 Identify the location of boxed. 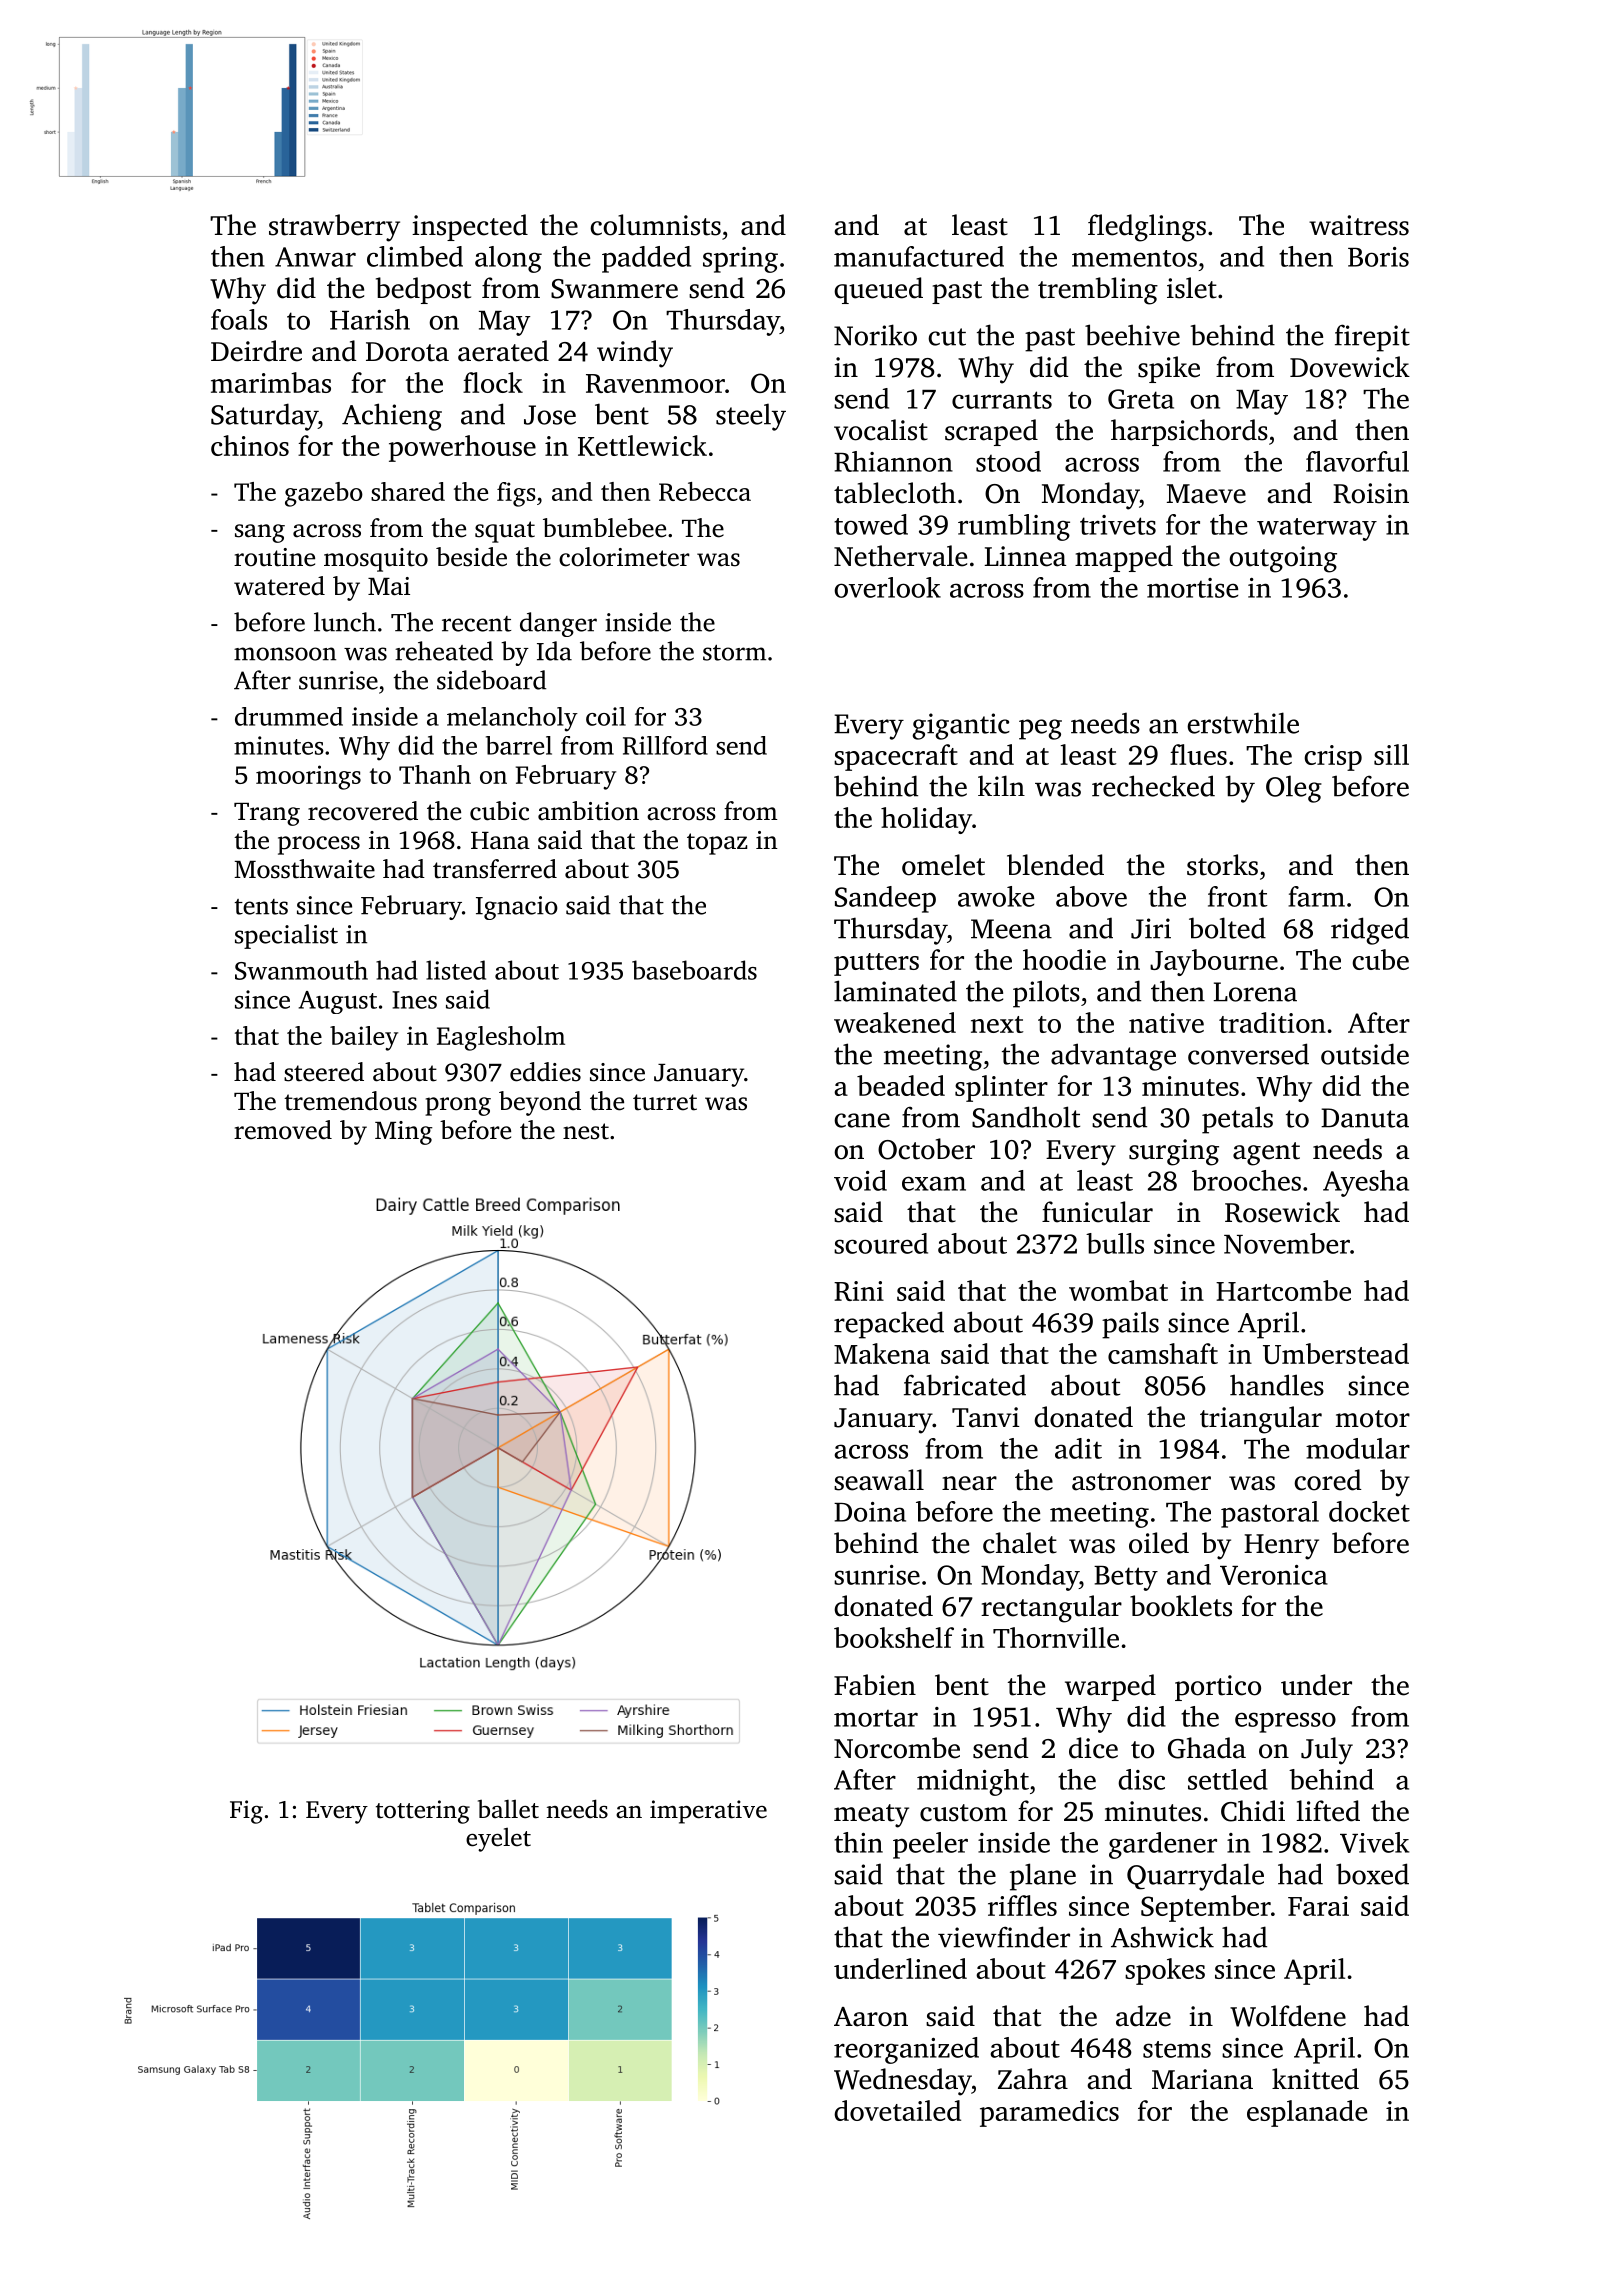
(1372, 1874).
